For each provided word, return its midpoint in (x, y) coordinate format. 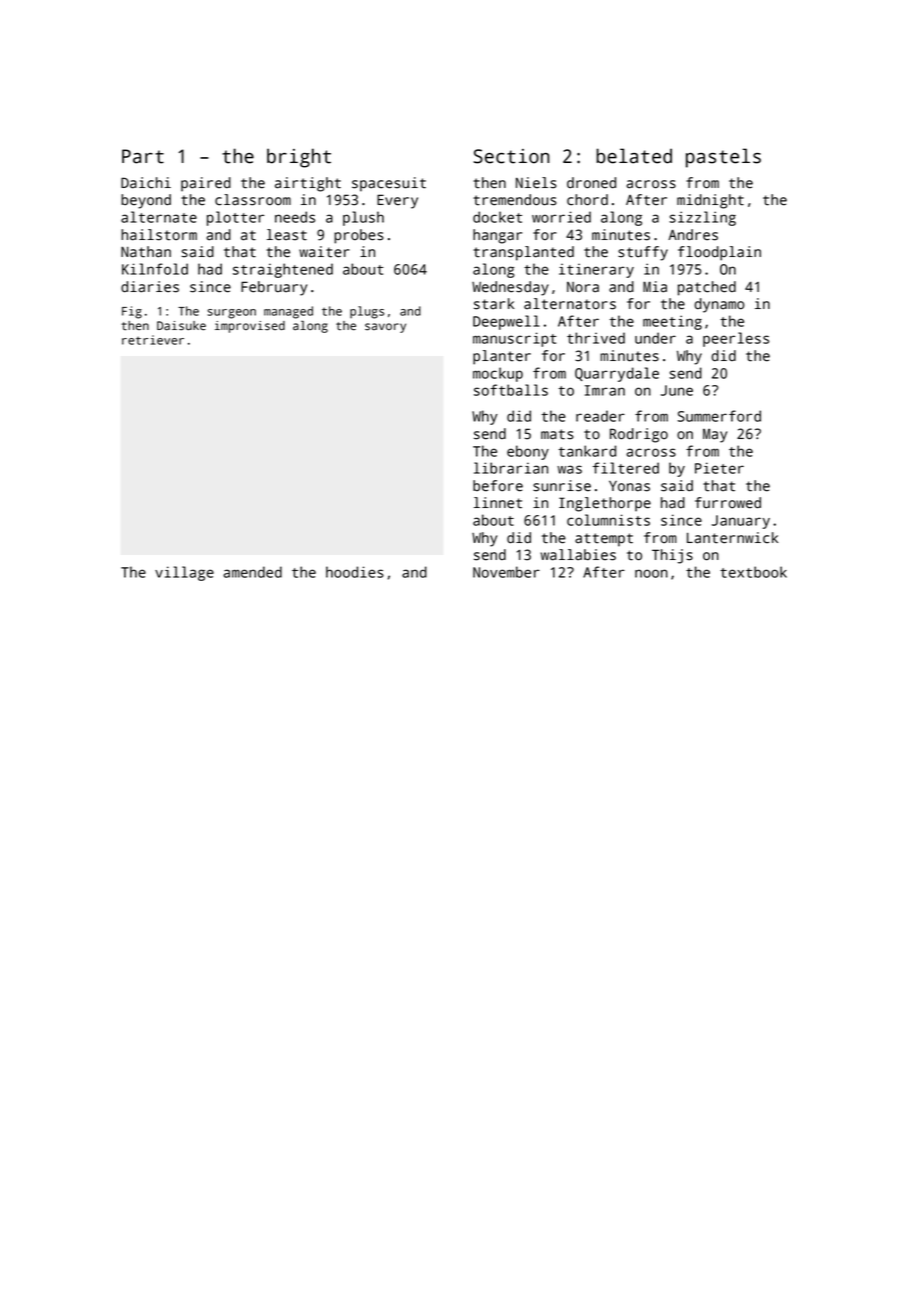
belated (634, 156)
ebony (528, 452)
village (184, 573)
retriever (153, 340)
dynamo (719, 305)
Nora (583, 287)
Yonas (629, 486)
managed (288, 312)
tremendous (515, 200)
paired (206, 184)
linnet (498, 503)
